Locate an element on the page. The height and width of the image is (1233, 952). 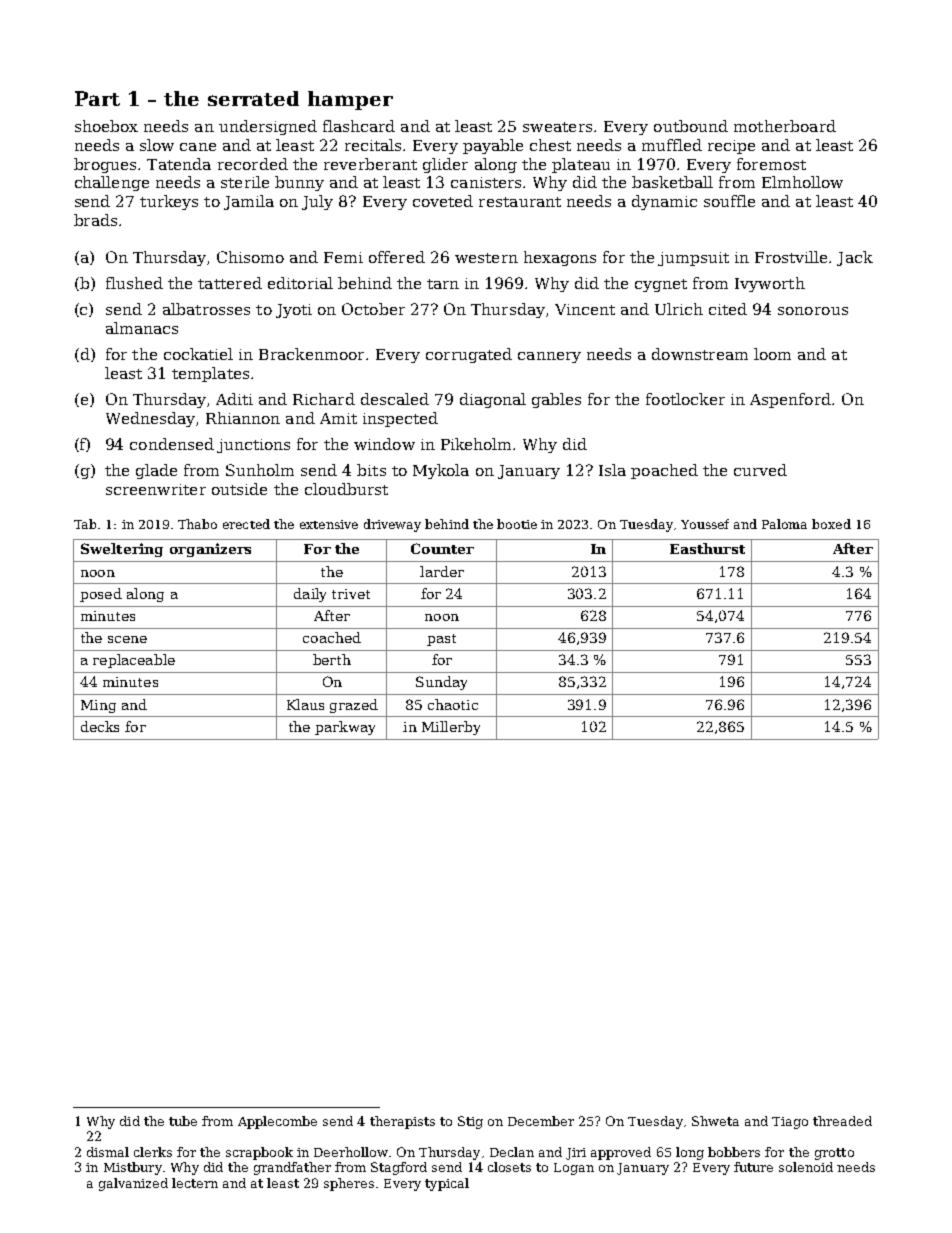
dismal is located at coordinates (108, 1152).
